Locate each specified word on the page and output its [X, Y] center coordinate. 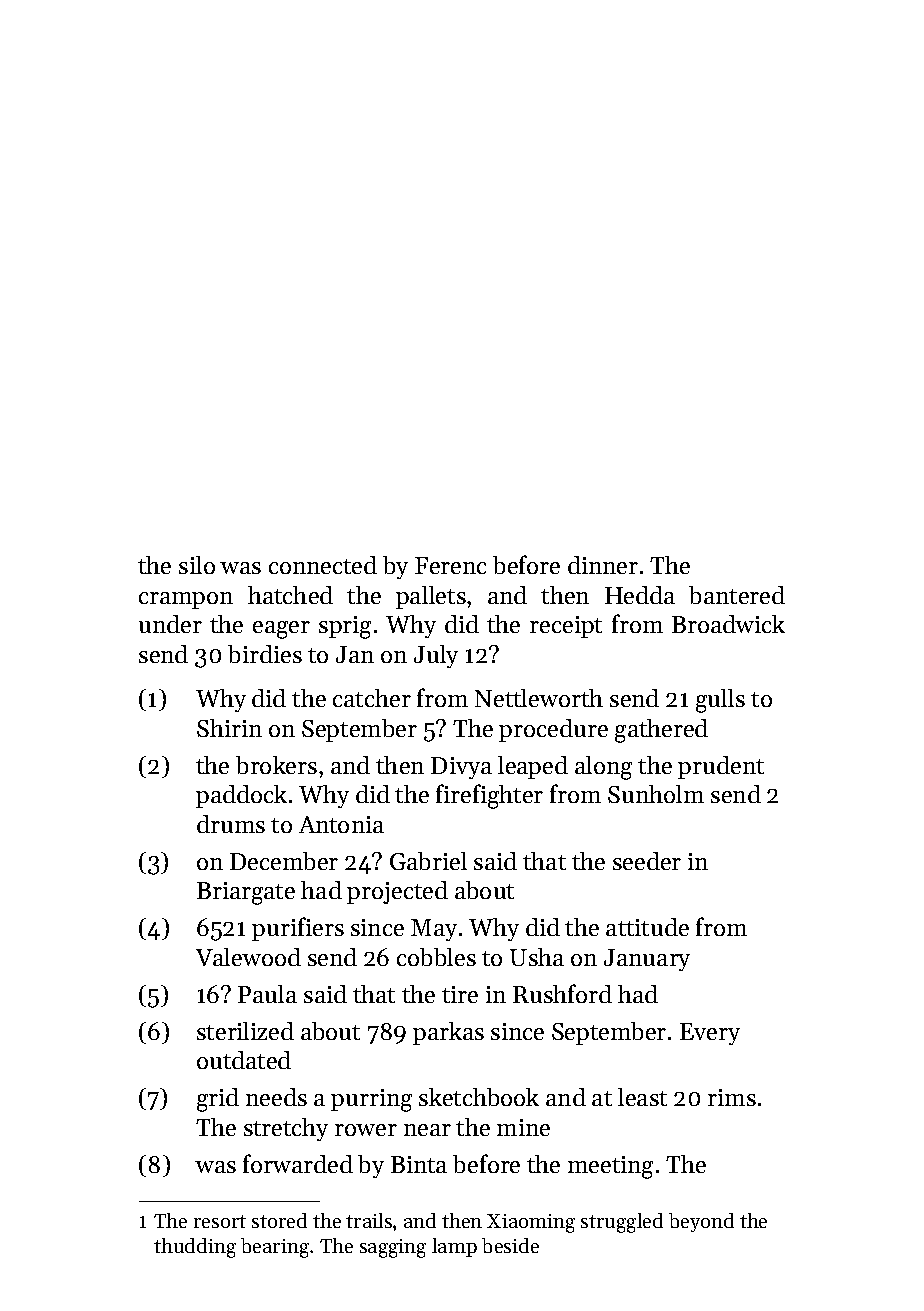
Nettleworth [539, 698]
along [603, 768]
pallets [431, 597]
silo [197, 565]
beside [510, 1245]
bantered [737, 595]
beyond [701, 1222]
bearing [275, 1248]
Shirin [229, 728]
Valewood [248, 957]
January [647, 960]
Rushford [562, 993]
